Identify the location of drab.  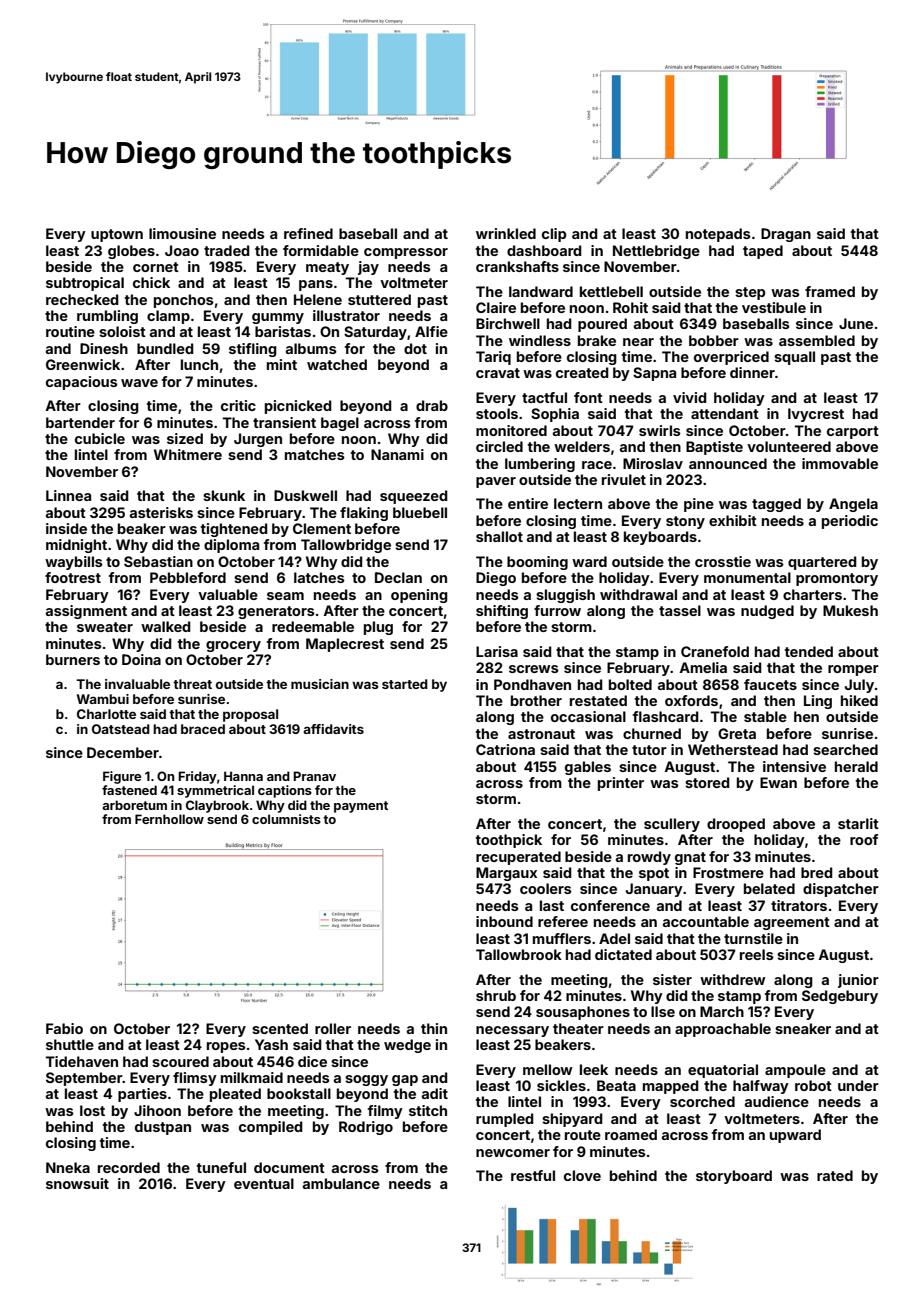
(432, 405).
